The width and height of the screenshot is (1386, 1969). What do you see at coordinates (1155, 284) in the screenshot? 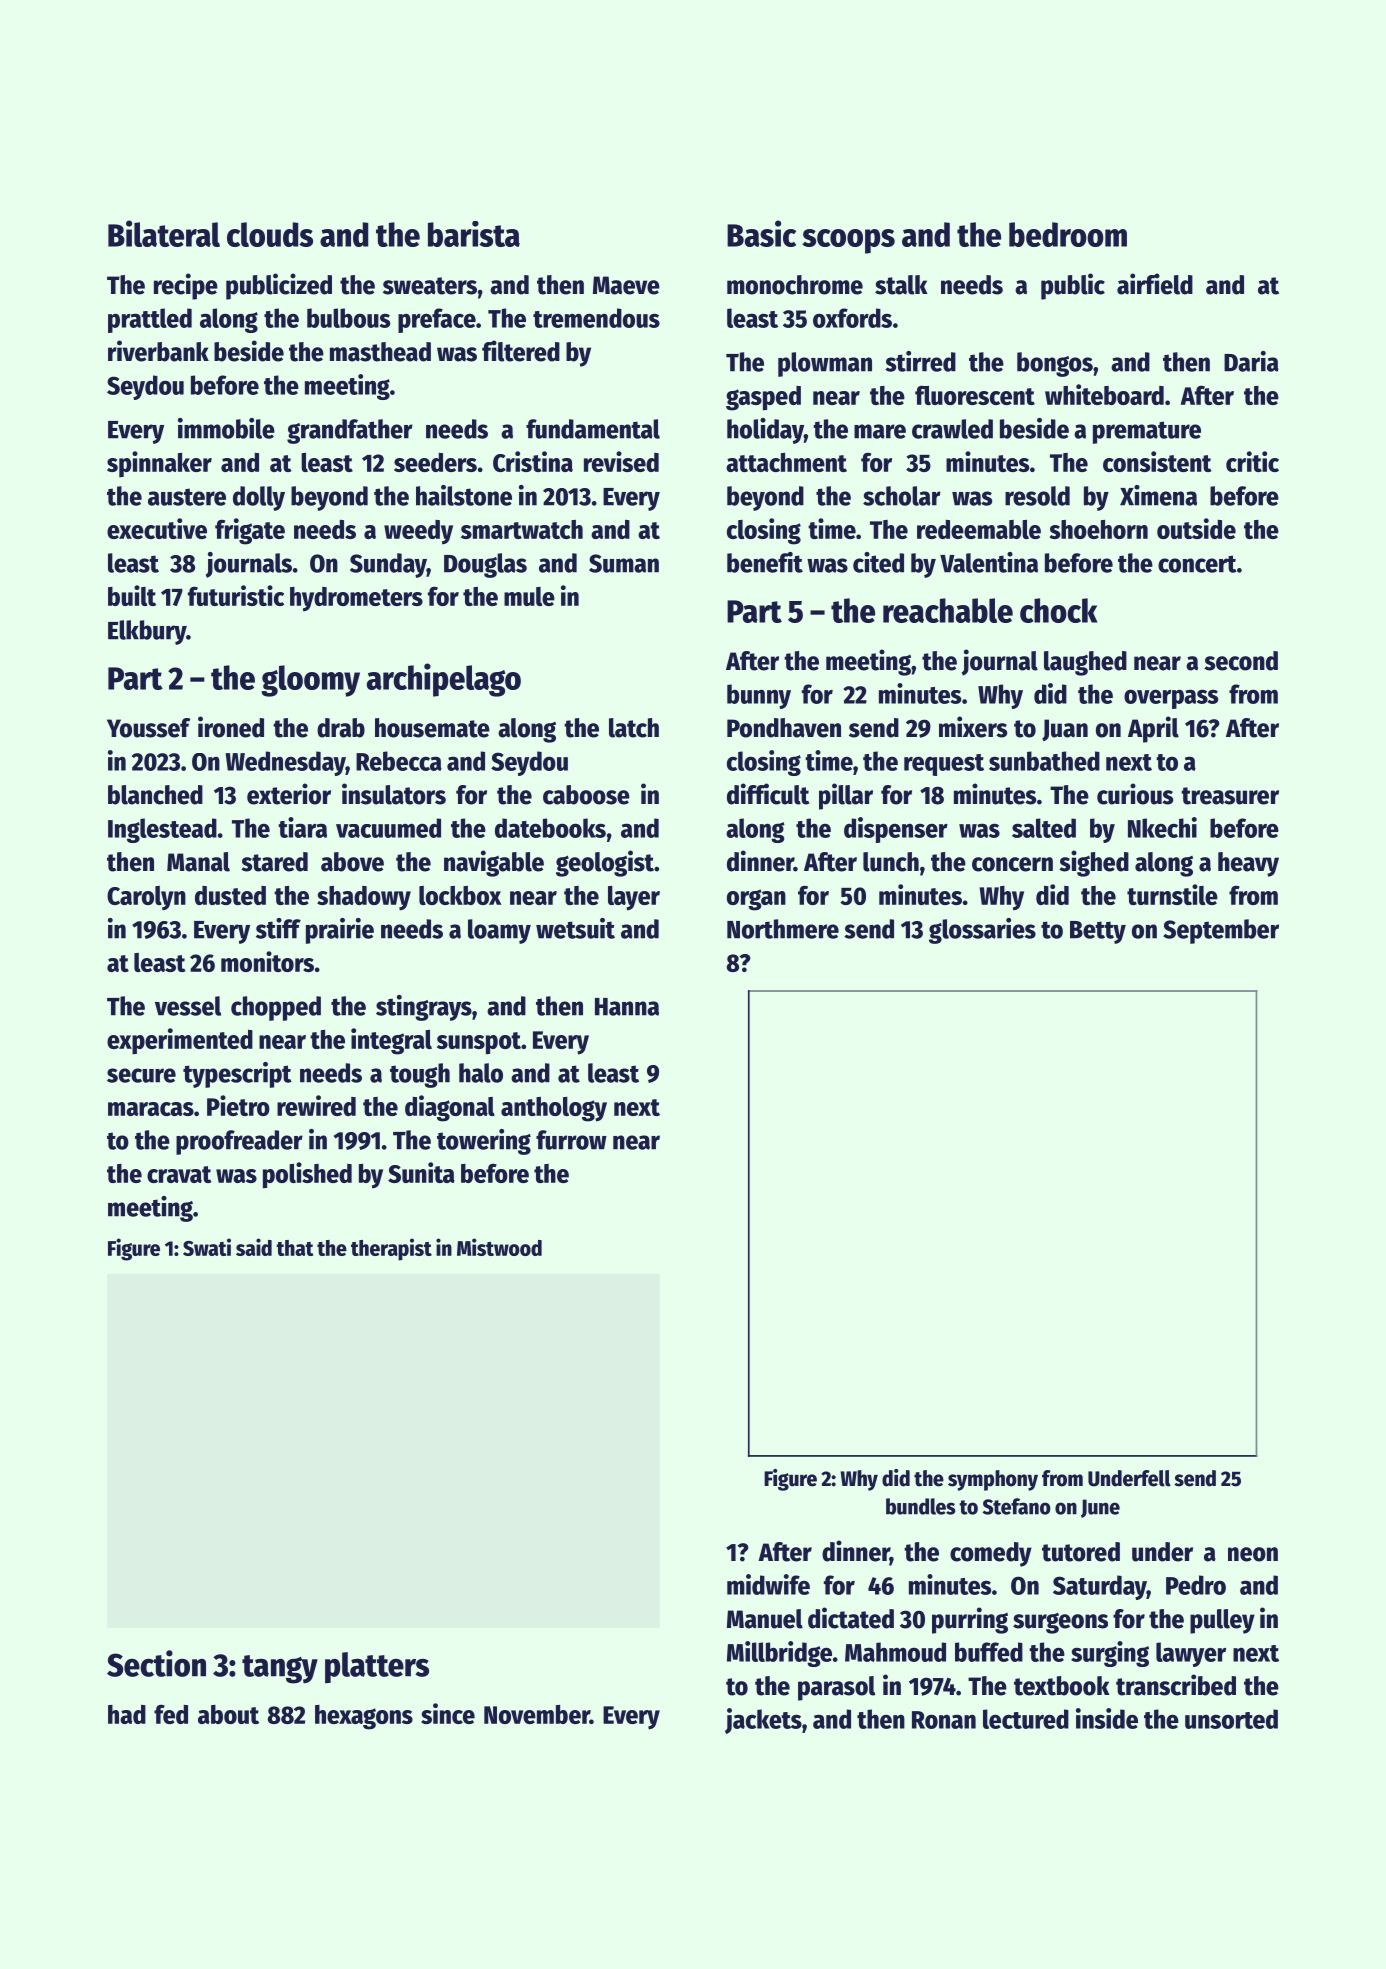
I see `airfield` at bounding box center [1155, 284].
